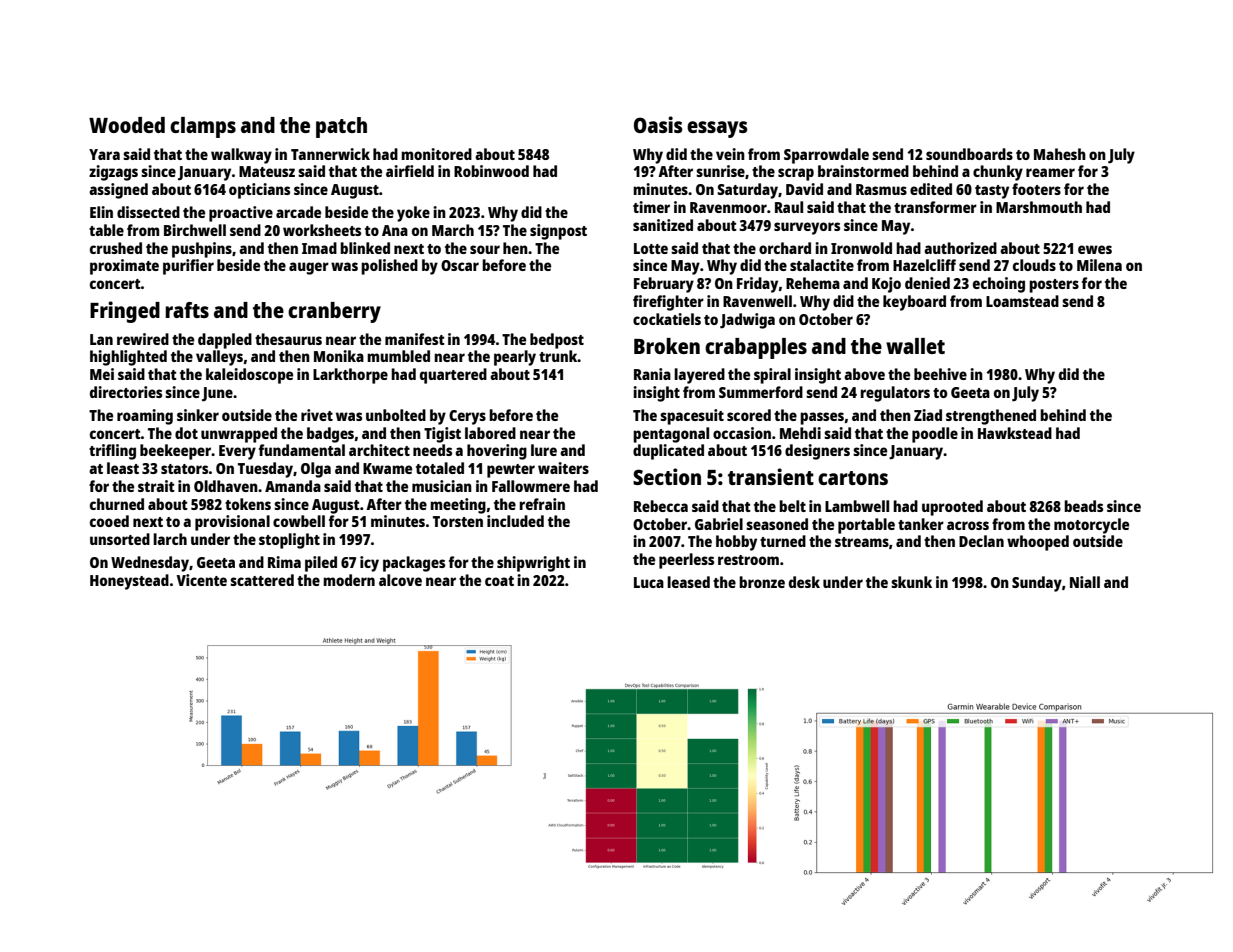 Image resolution: width=1233 pixels, height=952 pixels. Describe the element at coordinates (289, 541) in the screenshot. I see `stoplight` at that location.
